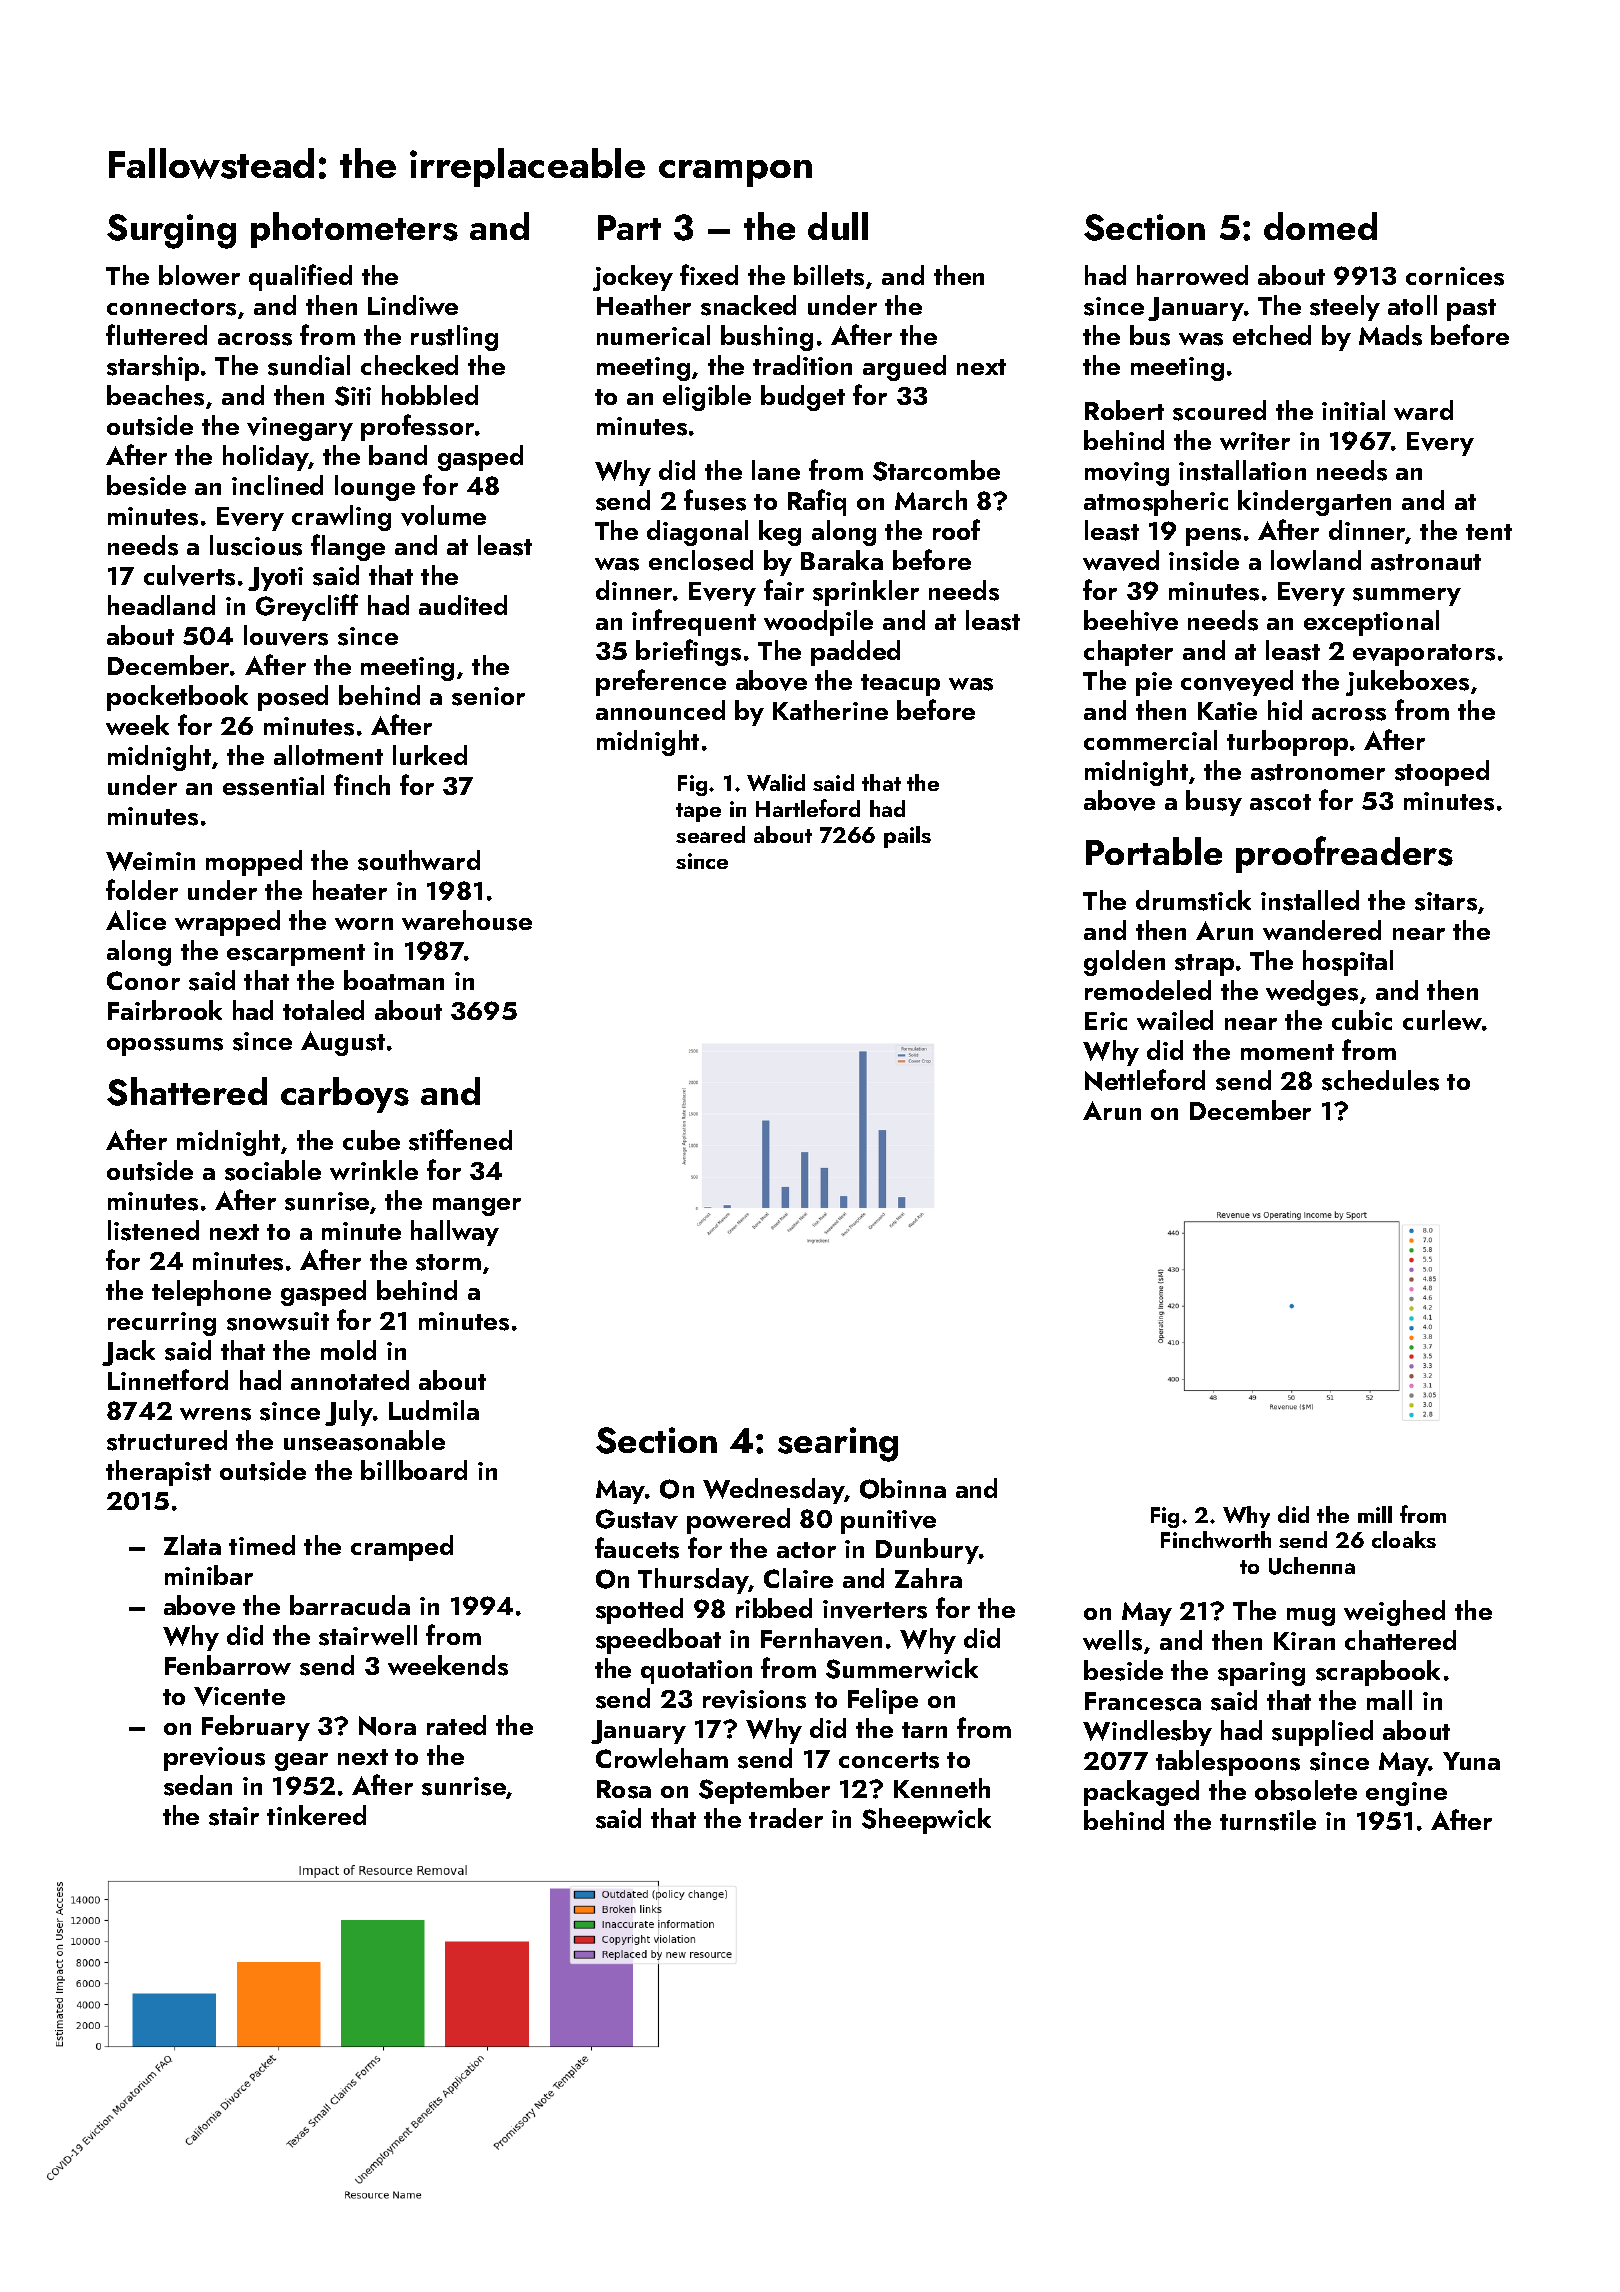 This document has width=1620, height=2292. I want to click on harrowed, so click(1192, 275).
